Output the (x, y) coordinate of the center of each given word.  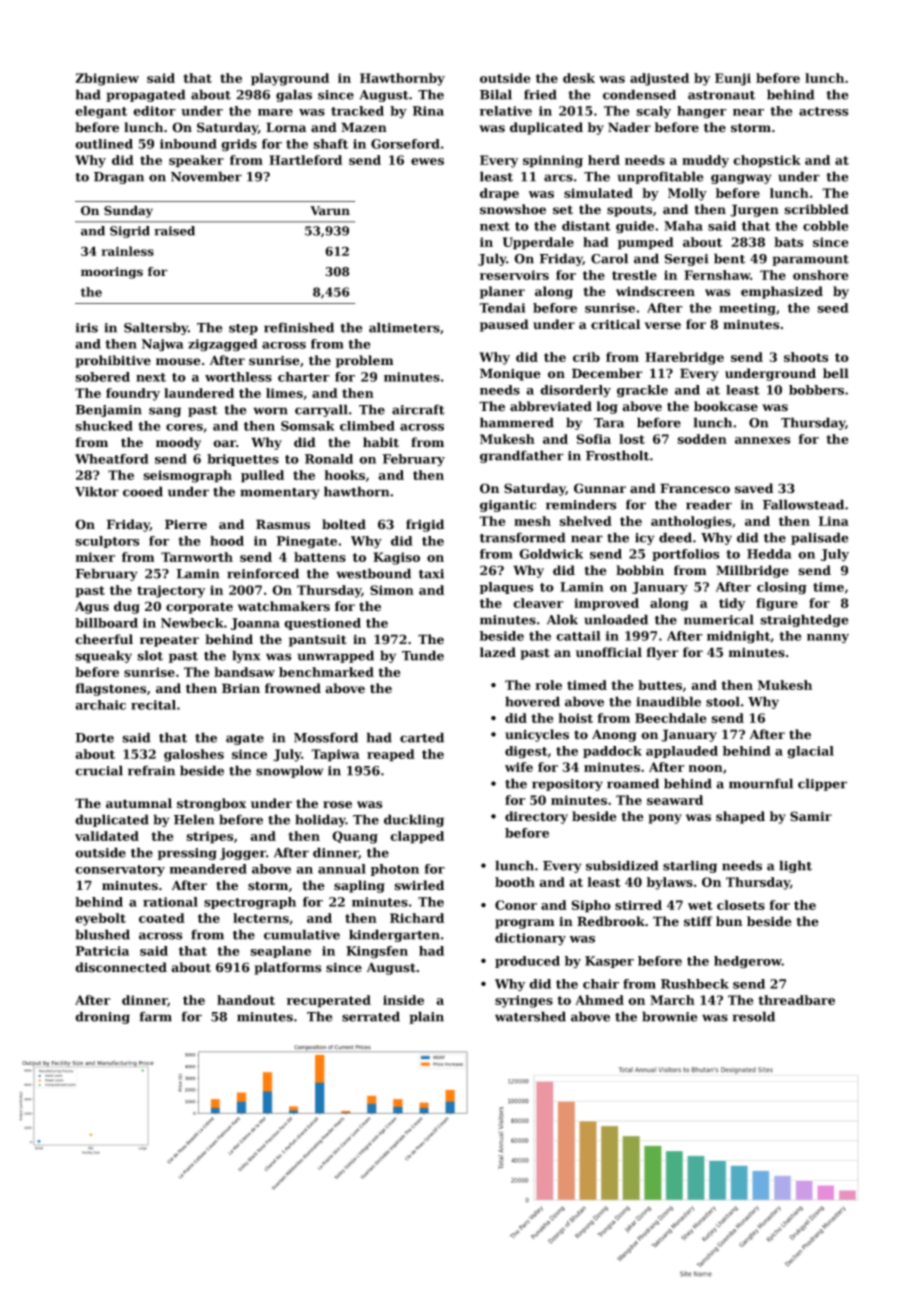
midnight (738, 637)
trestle (634, 275)
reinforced (263, 573)
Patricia (102, 951)
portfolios (686, 555)
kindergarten (394, 935)
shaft (330, 144)
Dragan (119, 178)
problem (364, 361)
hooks (345, 475)
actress (824, 111)
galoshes (194, 755)
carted (422, 737)
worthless (238, 377)
